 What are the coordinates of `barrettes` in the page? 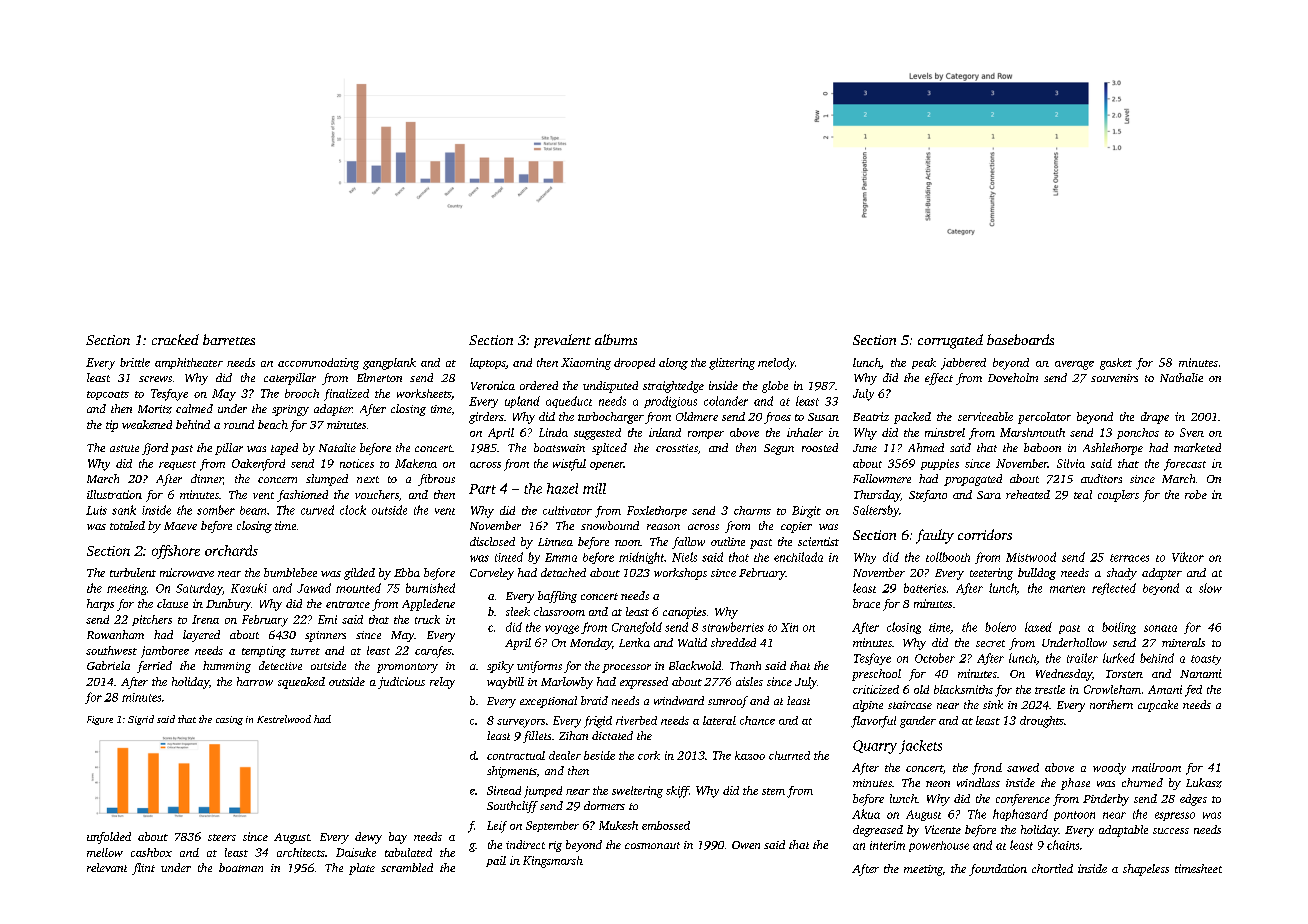 It's located at (229, 339).
